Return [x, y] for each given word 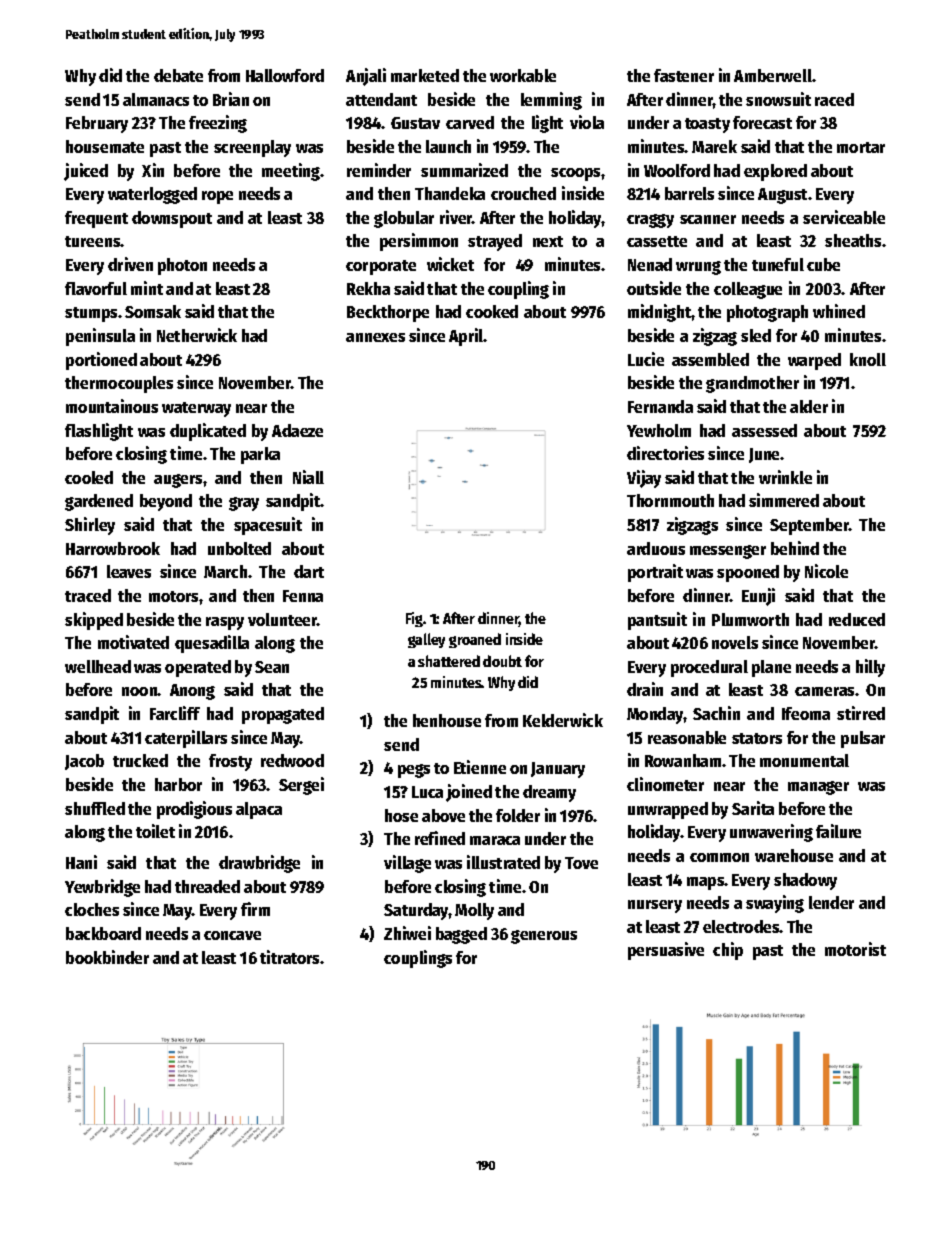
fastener [684, 75]
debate [178, 75]
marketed [425, 75]
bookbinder [107, 957]
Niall [308, 477]
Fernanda [660, 406]
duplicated [208, 432]
